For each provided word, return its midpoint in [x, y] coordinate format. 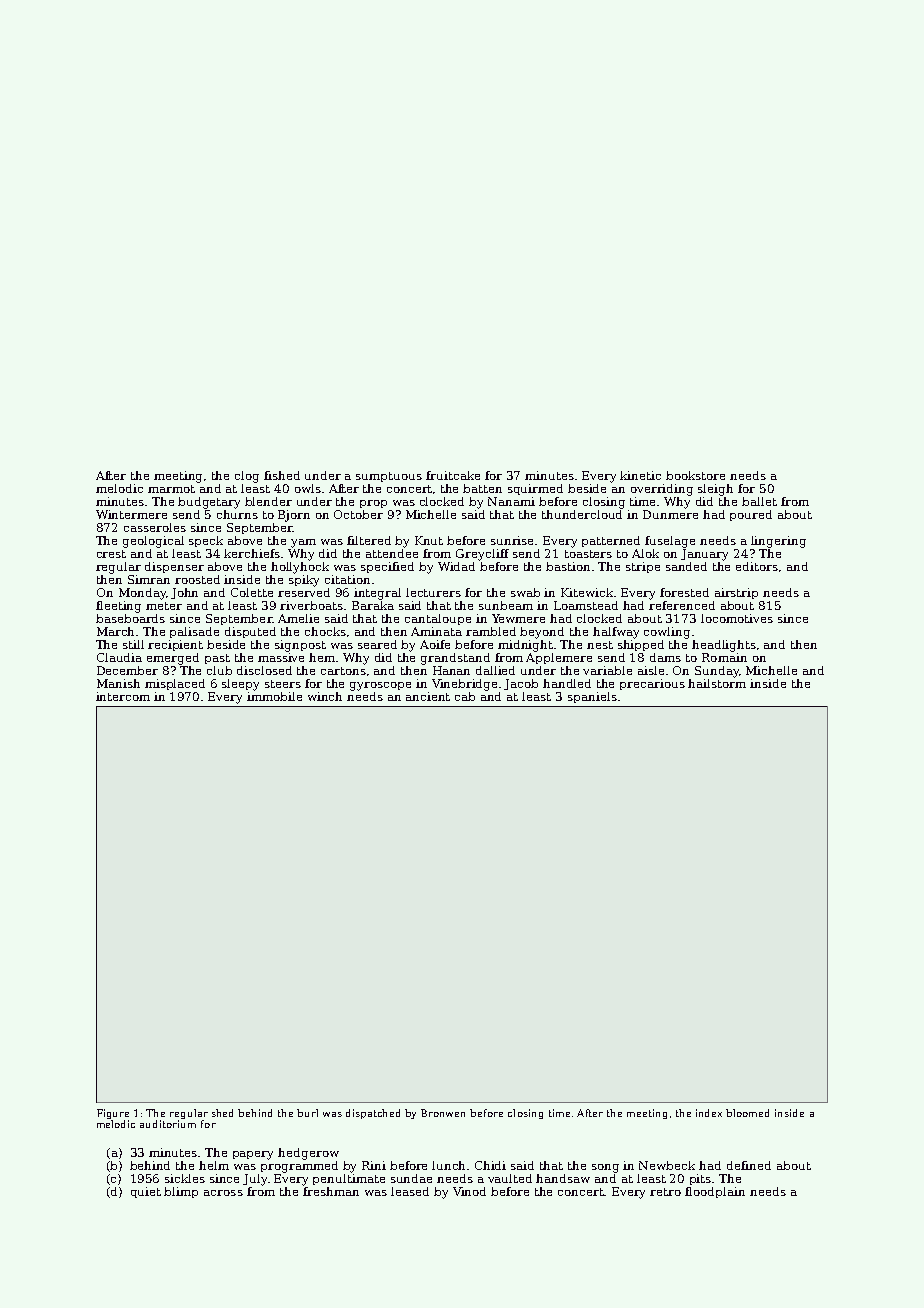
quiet [146, 1192]
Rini [374, 1165]
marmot [171, 489]
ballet [759, 501]
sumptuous [389, 477]
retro [665, 1192]
